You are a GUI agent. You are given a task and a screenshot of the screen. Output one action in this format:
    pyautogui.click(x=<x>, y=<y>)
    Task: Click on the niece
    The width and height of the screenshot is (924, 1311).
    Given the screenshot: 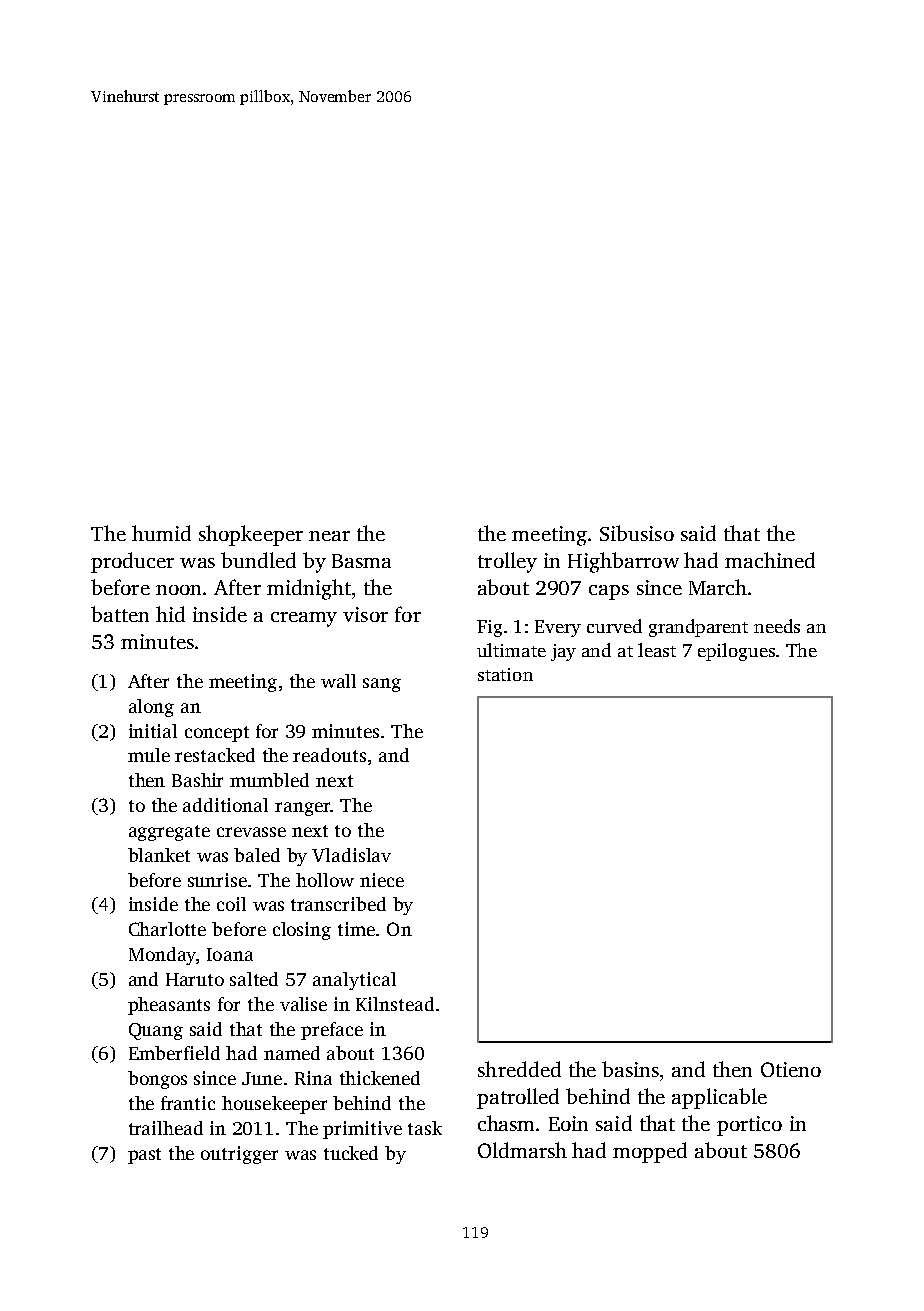 What is the action you would take?
    pyautogui.click(x=382, y=880)
